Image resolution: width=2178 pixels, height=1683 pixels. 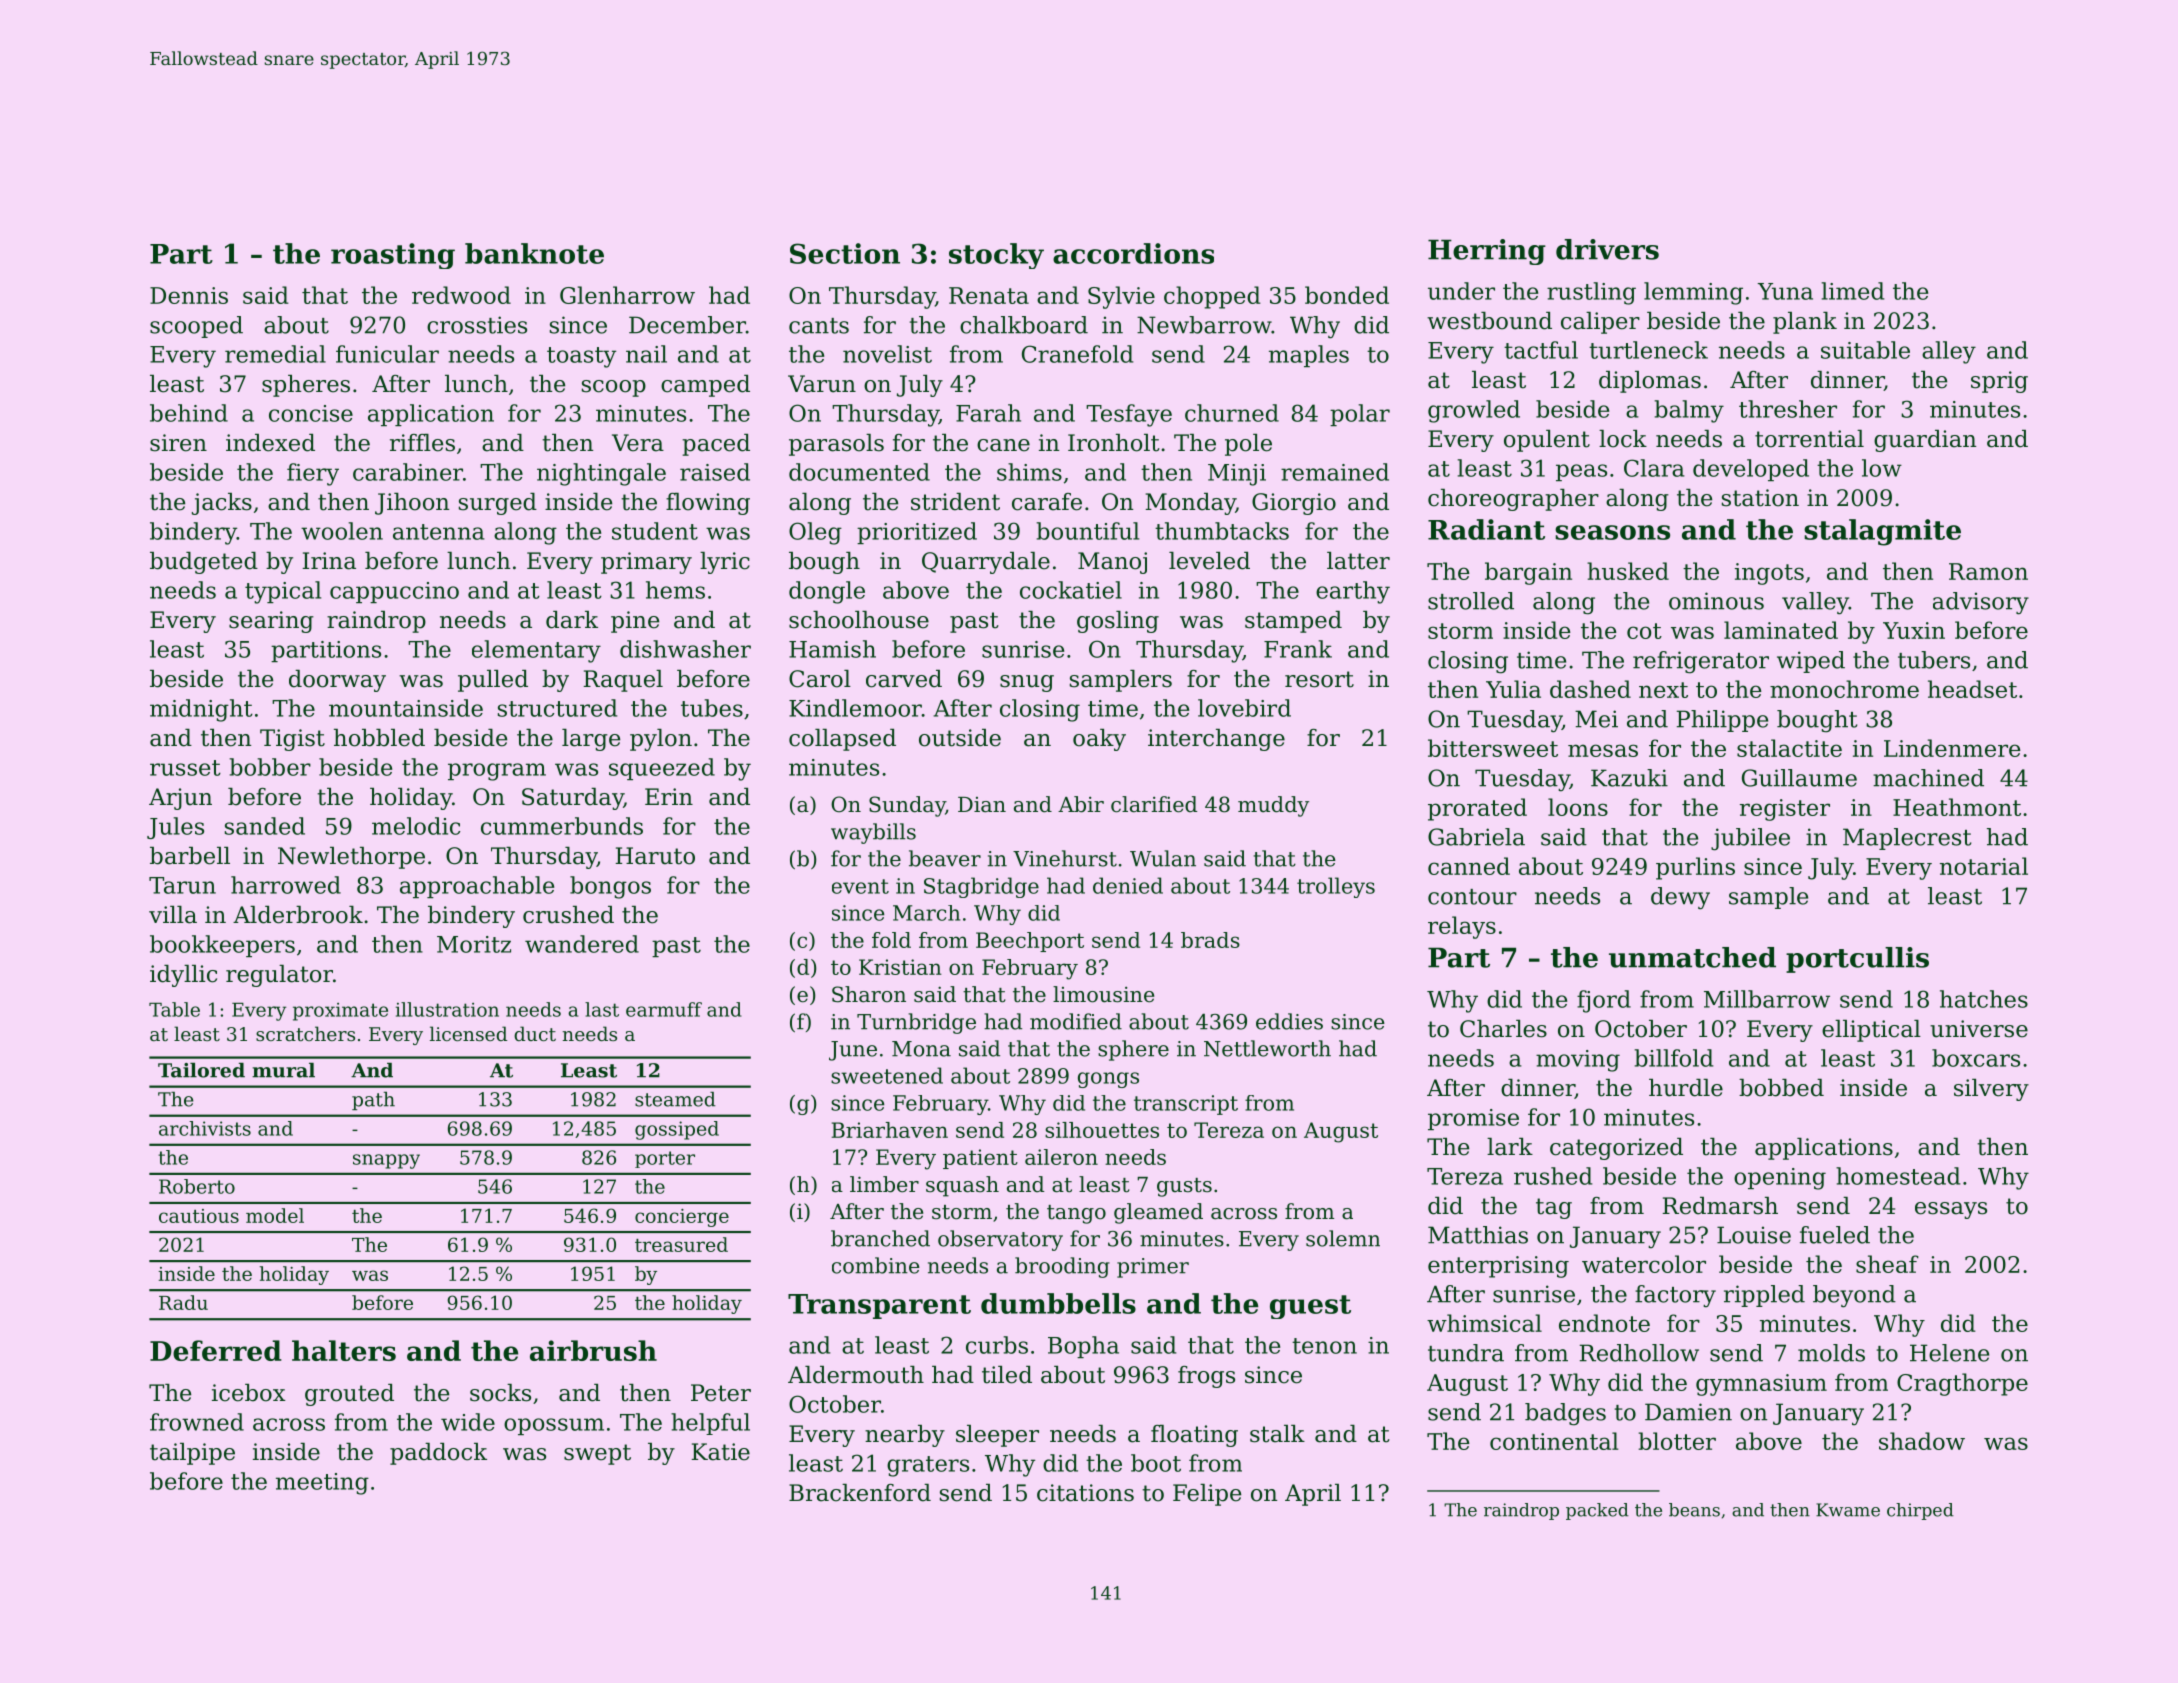 What do you see at coordinates (1076, 1021) in the screenshot?
I see `modified` at bounding box center [1076, 1021].
